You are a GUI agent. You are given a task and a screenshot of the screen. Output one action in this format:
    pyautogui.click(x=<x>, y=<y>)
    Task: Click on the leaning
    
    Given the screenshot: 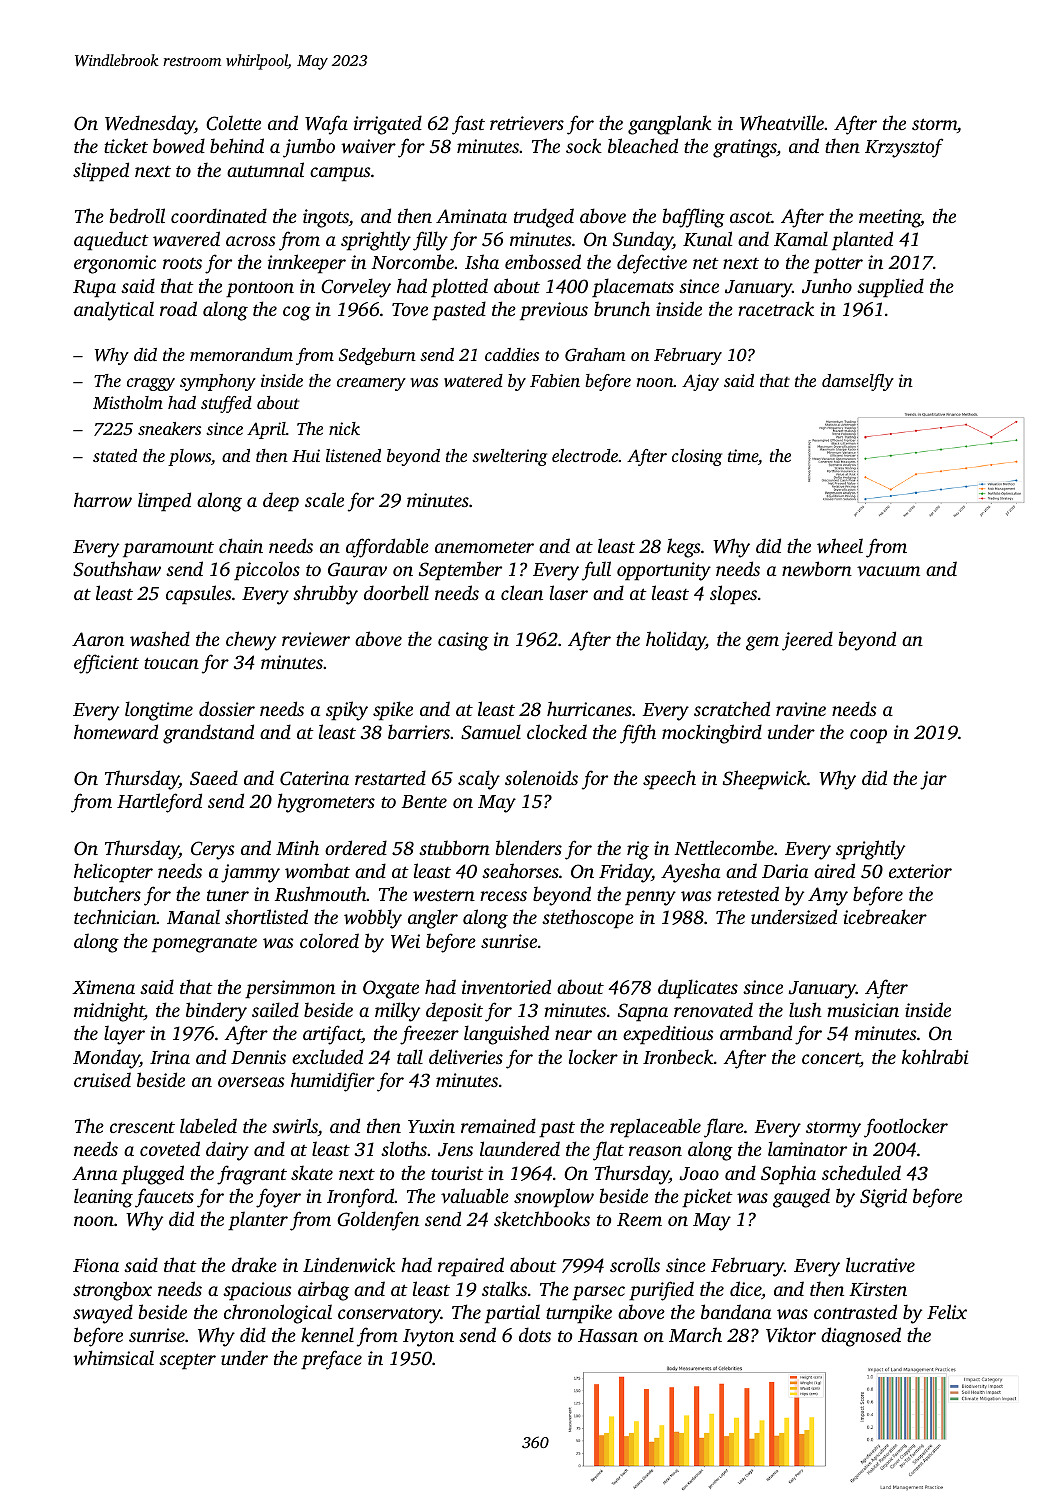 What is the action you would take?
    pyautogui.click(x=103, y=1198)
